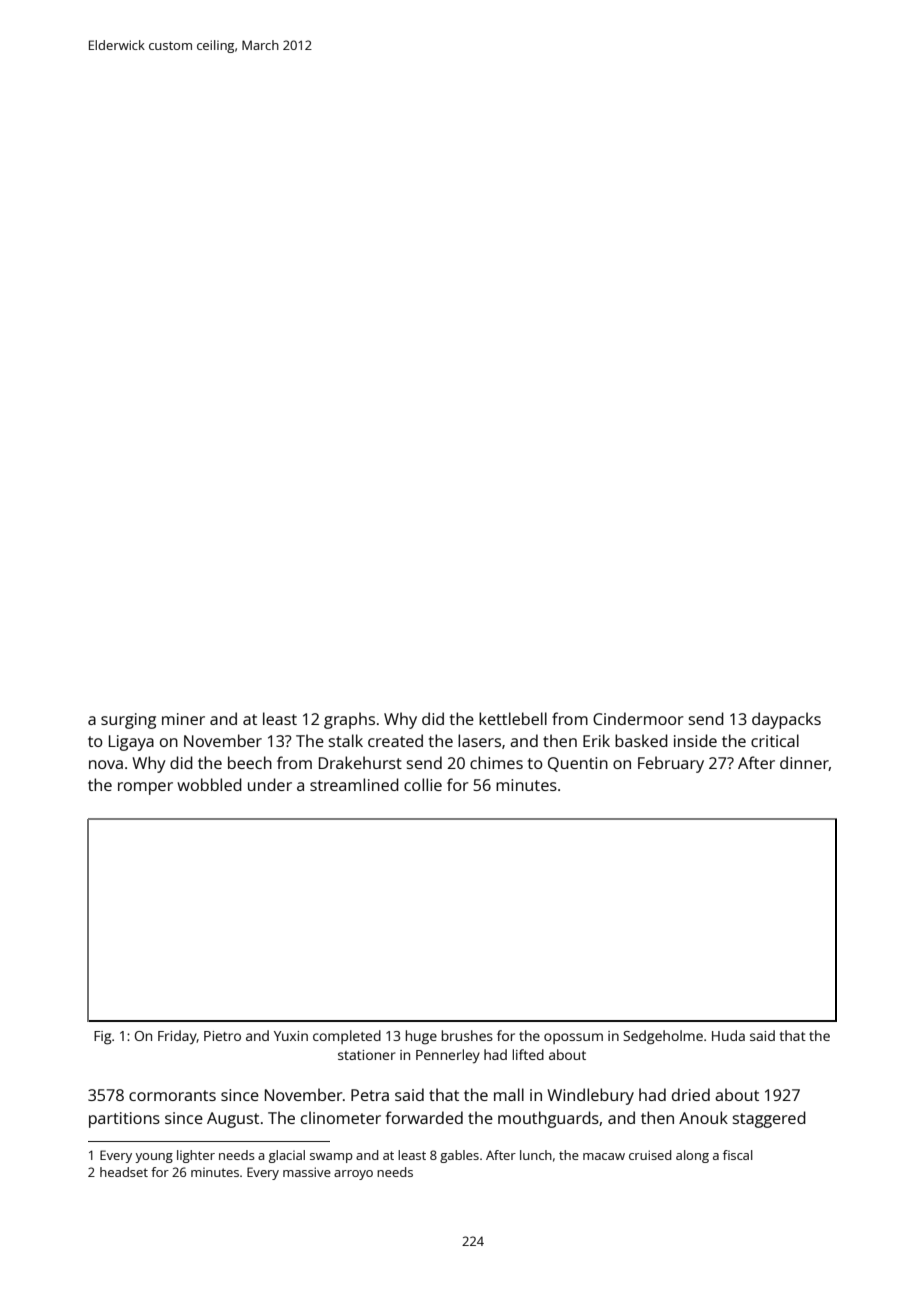 The width and height of the page is (924, 1314). Describe the element at coordinates (513, 718) in the page. I see `kettlebell` at that location.
